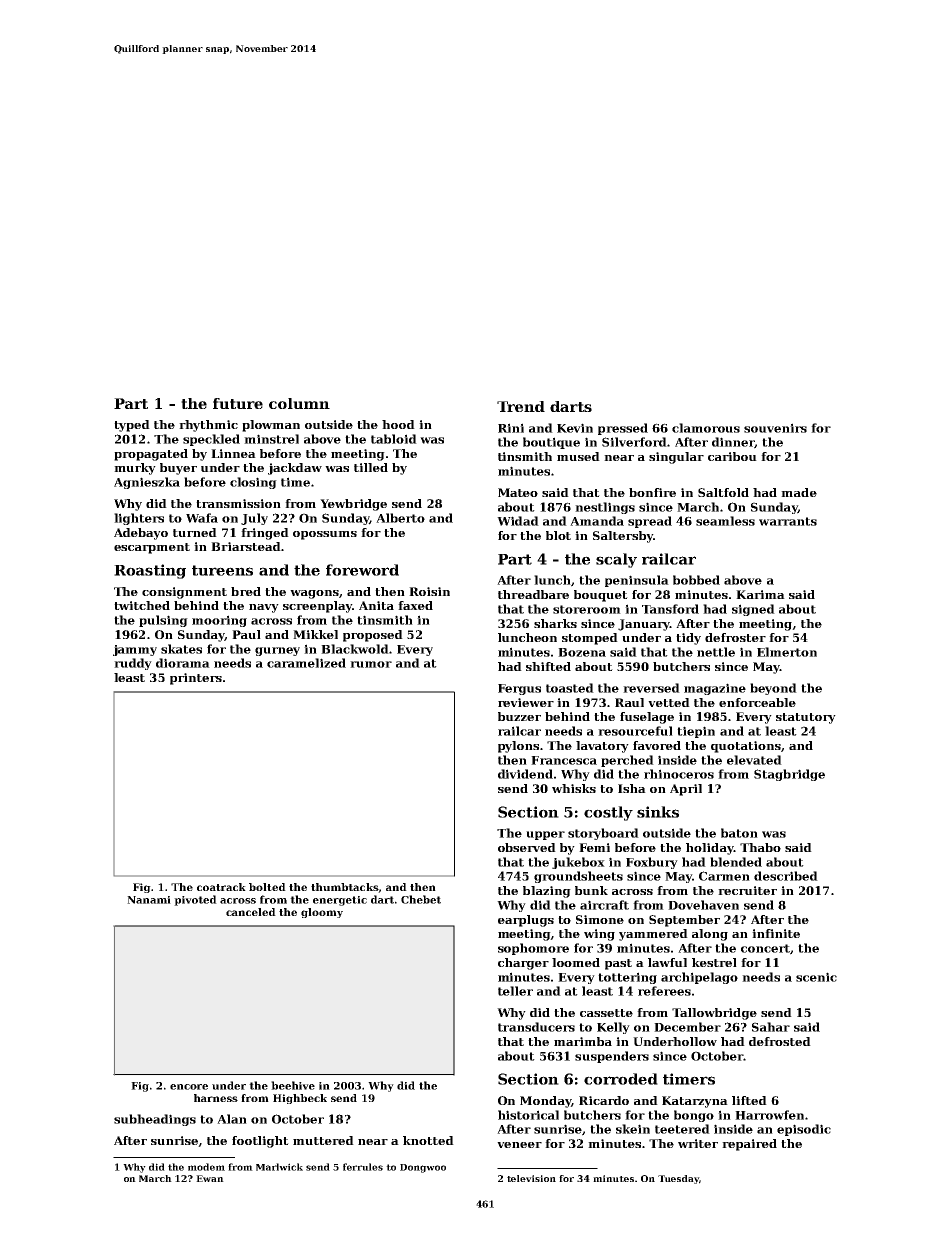 This screenshot has height=1233, width=952. Describe the element at coordinates (306, 663) in the screenshot. I see `caramelized` at that location.
